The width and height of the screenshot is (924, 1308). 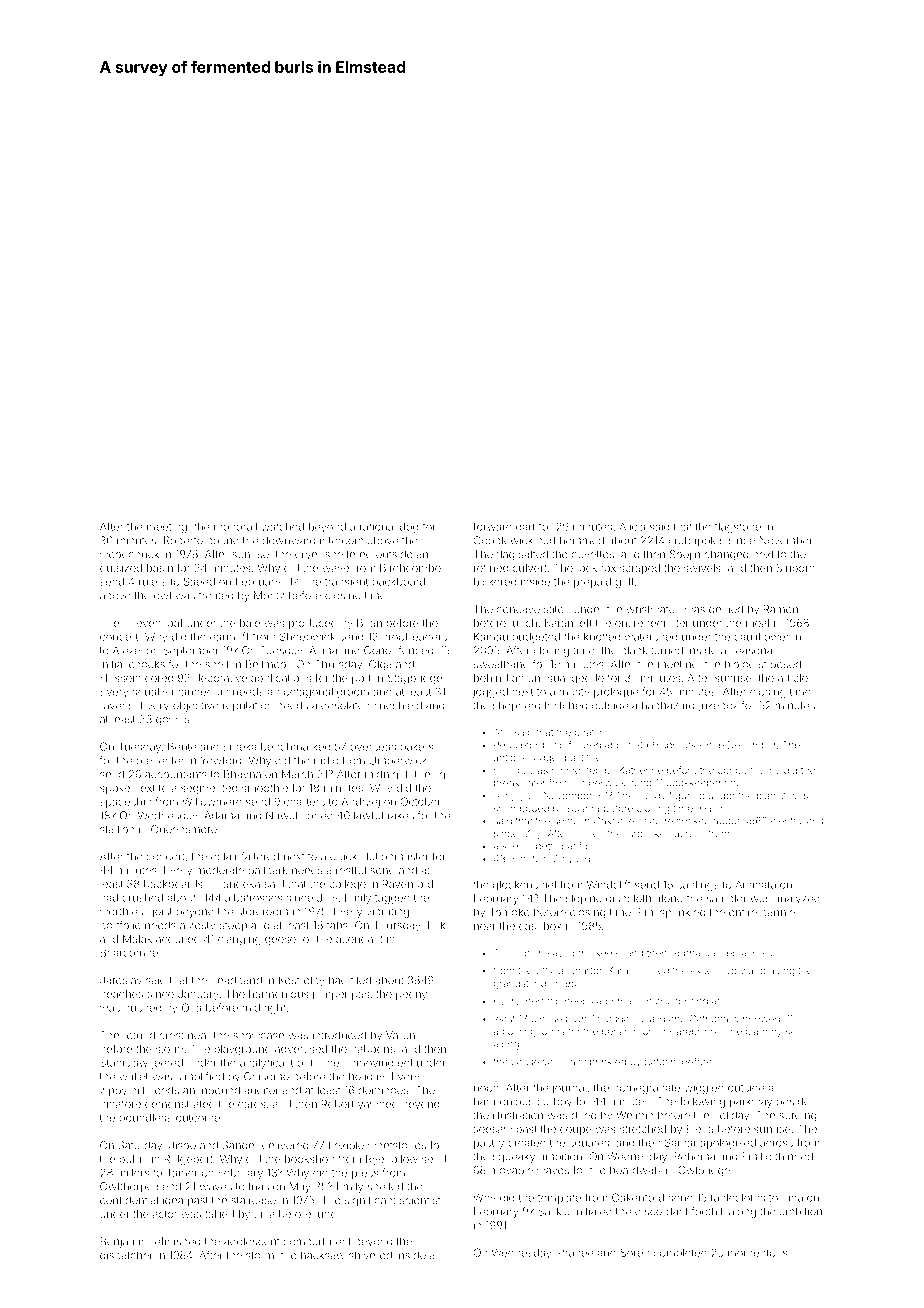 I want to click on rulers, so click(x=153, y=582).
